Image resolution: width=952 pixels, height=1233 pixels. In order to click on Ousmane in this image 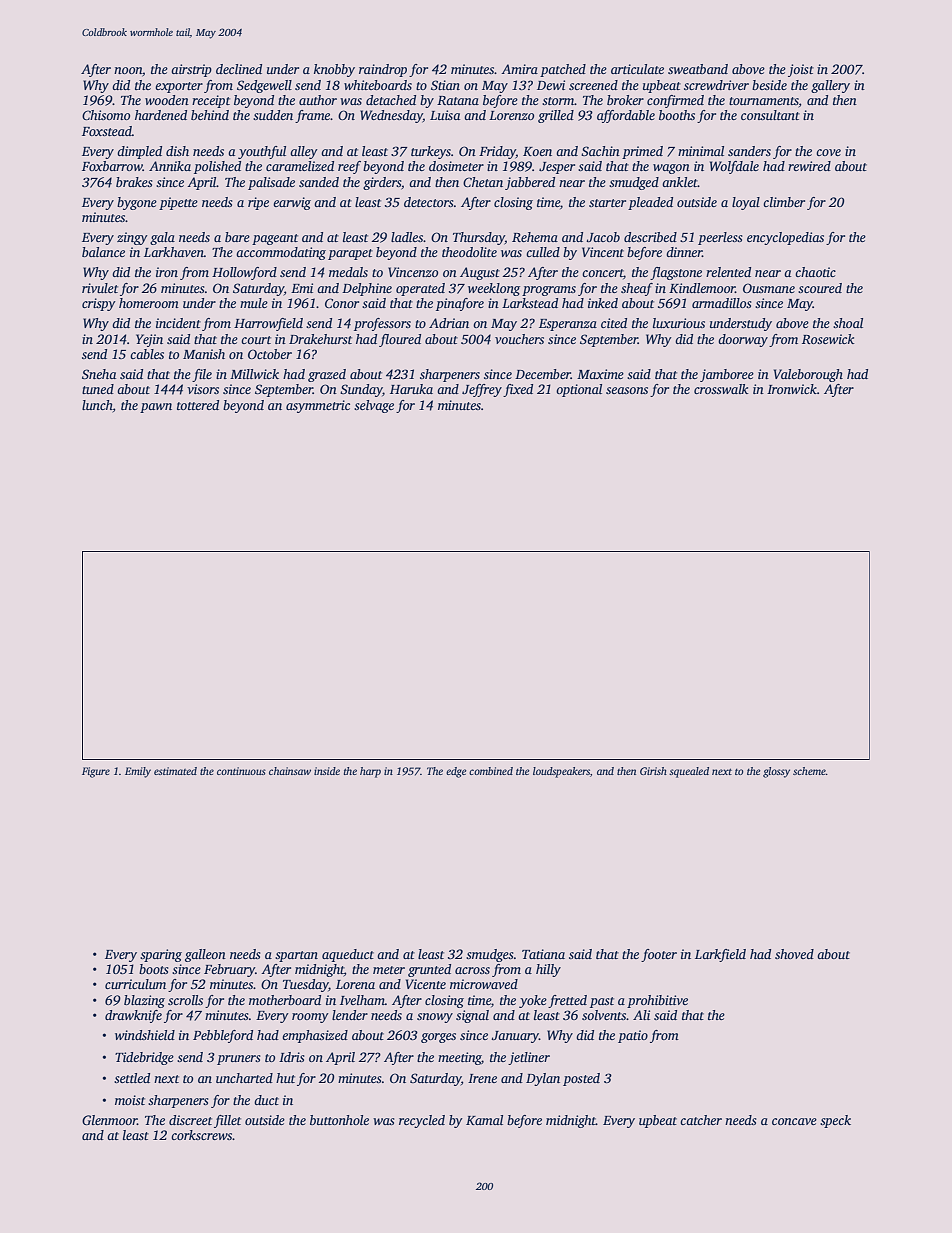, I will do `click(769, 288)`.
